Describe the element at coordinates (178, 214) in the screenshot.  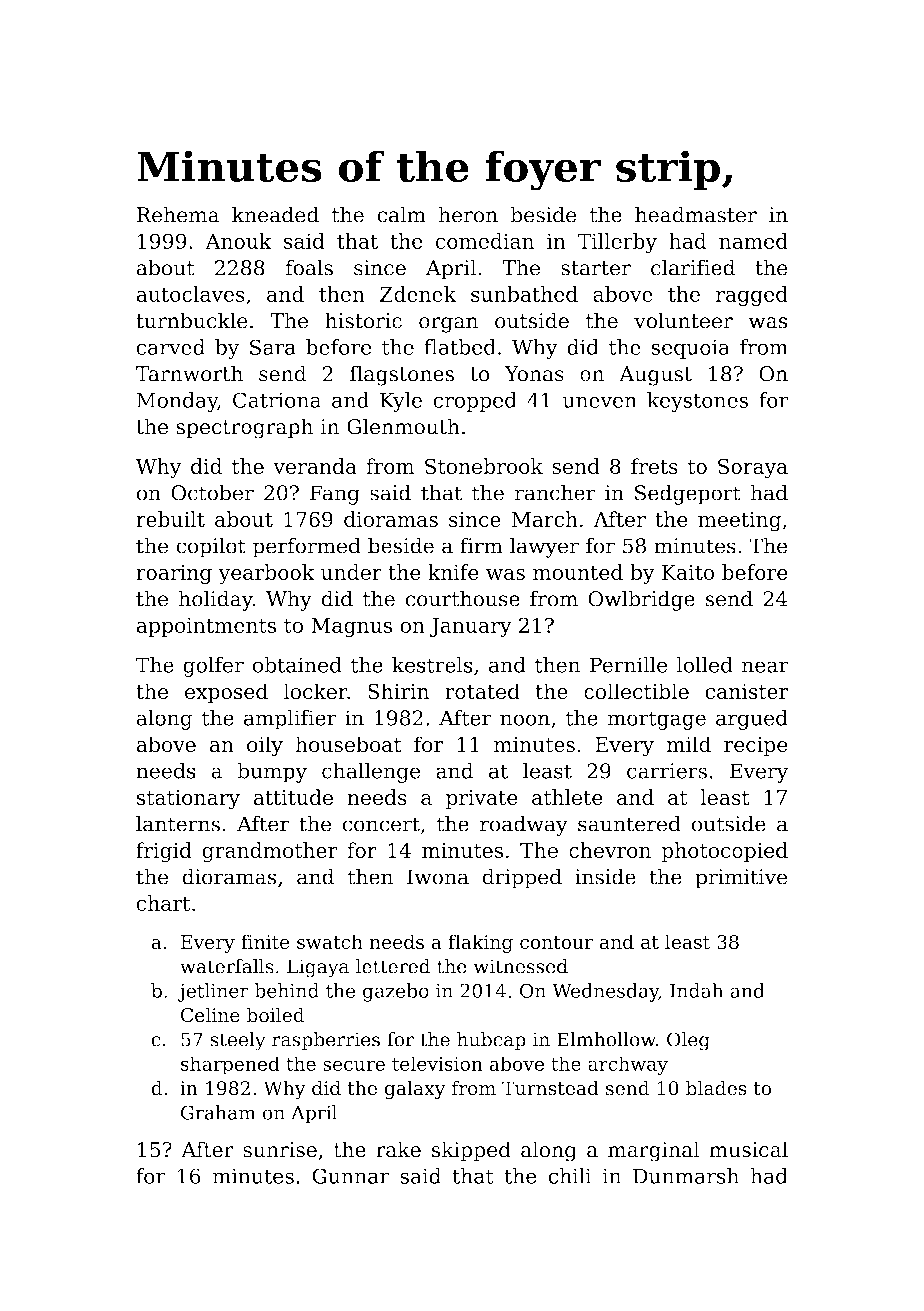
I see `Rehema` at that location.
